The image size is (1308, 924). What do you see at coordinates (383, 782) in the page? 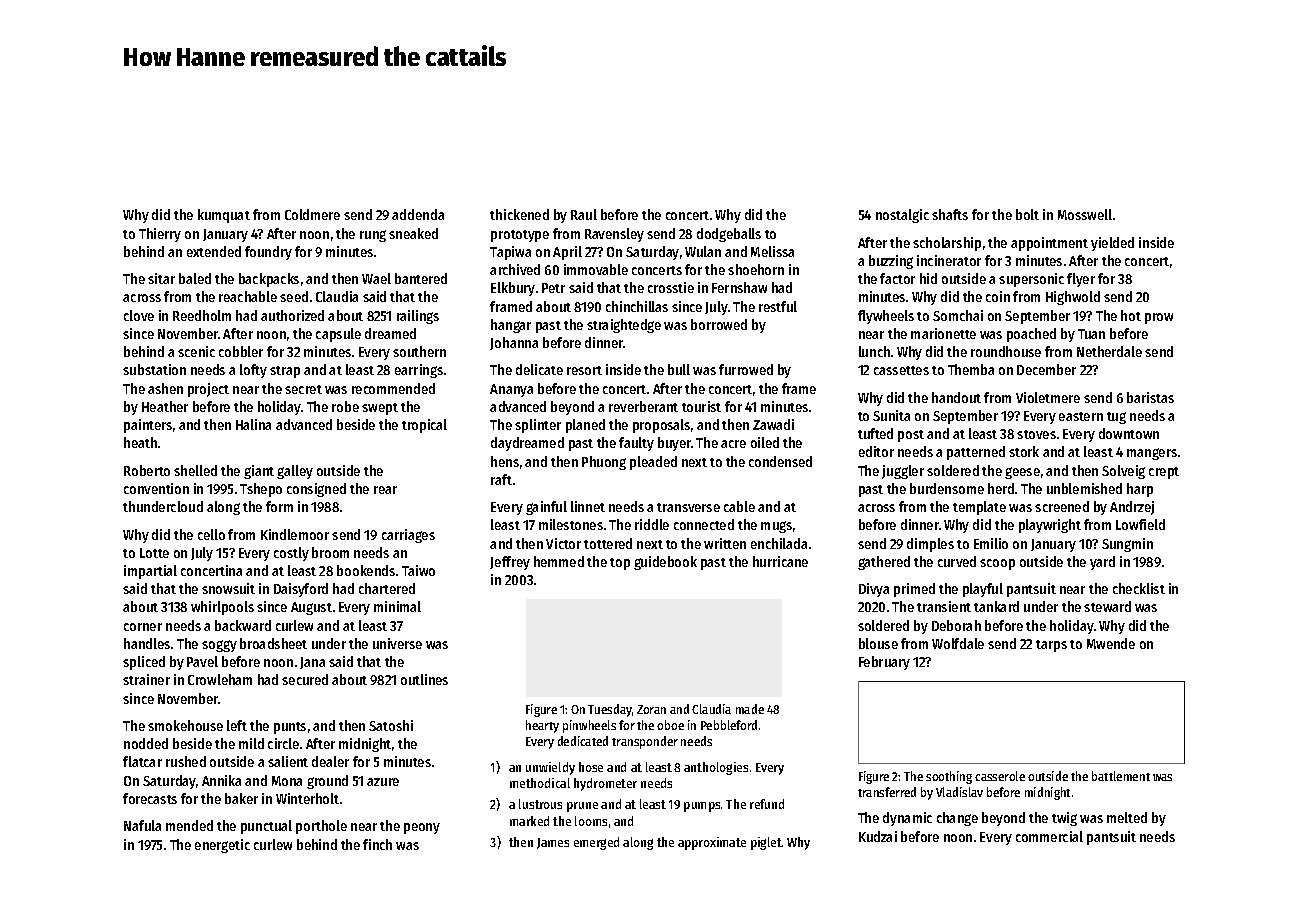
I see `azure` at bounding box center [383, 782].
